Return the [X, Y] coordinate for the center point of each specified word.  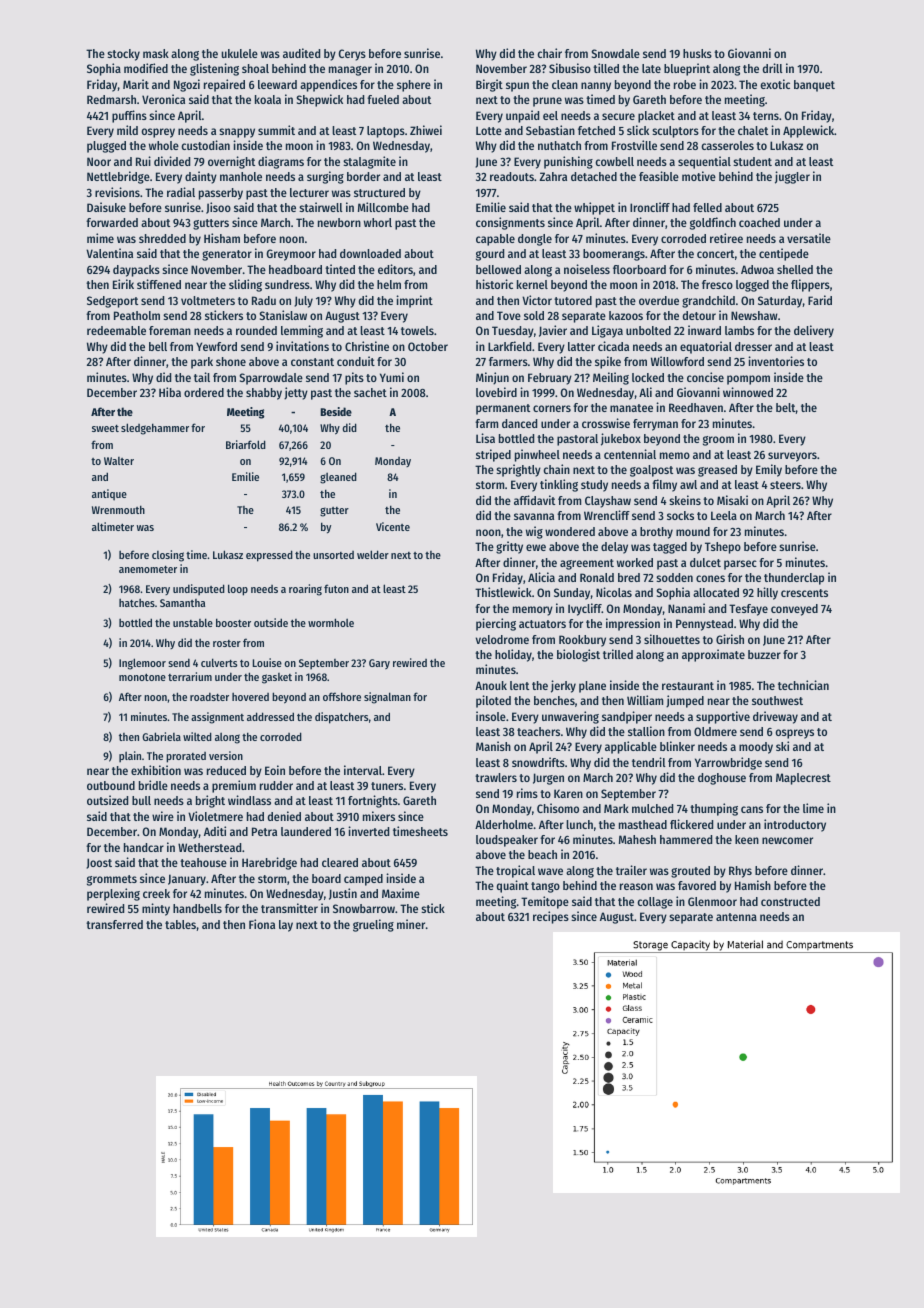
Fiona [262, 924]
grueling [373, 925]
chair [549, 53]
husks [697, 53]
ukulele [239, 53]
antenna [736, 917]
